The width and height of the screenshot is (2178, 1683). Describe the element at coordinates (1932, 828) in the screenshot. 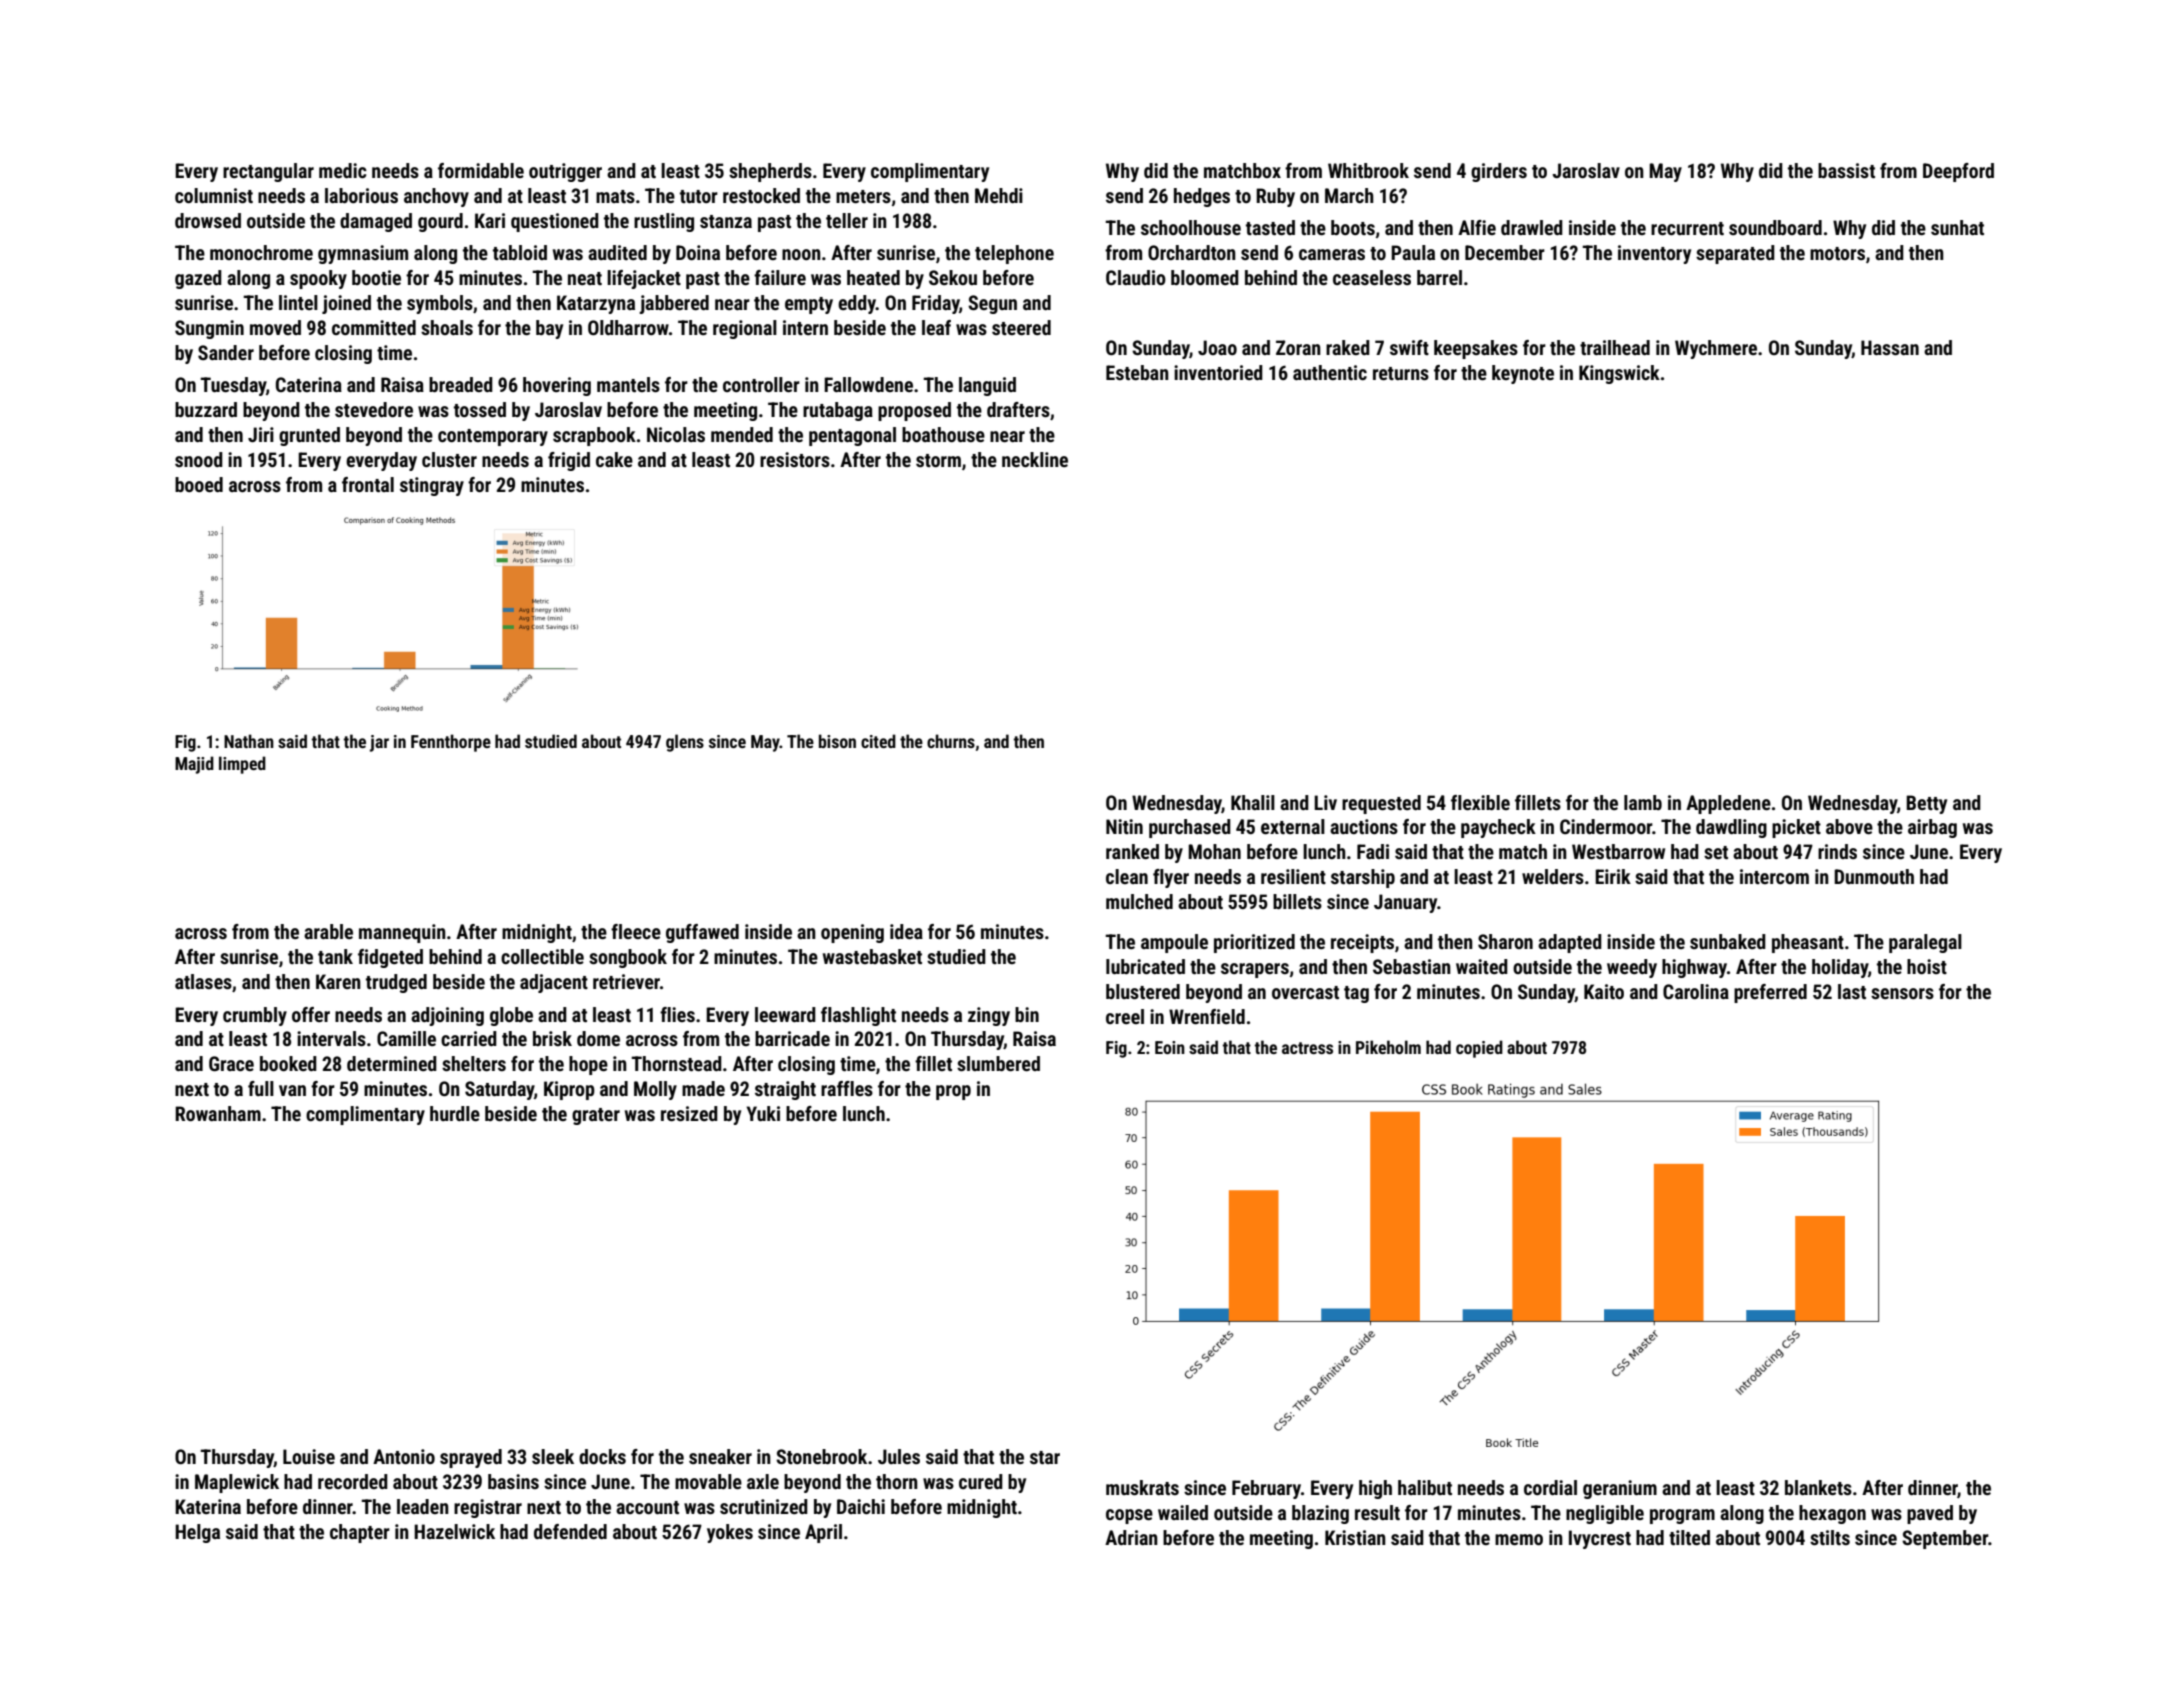

I see `airbag` at that location.
